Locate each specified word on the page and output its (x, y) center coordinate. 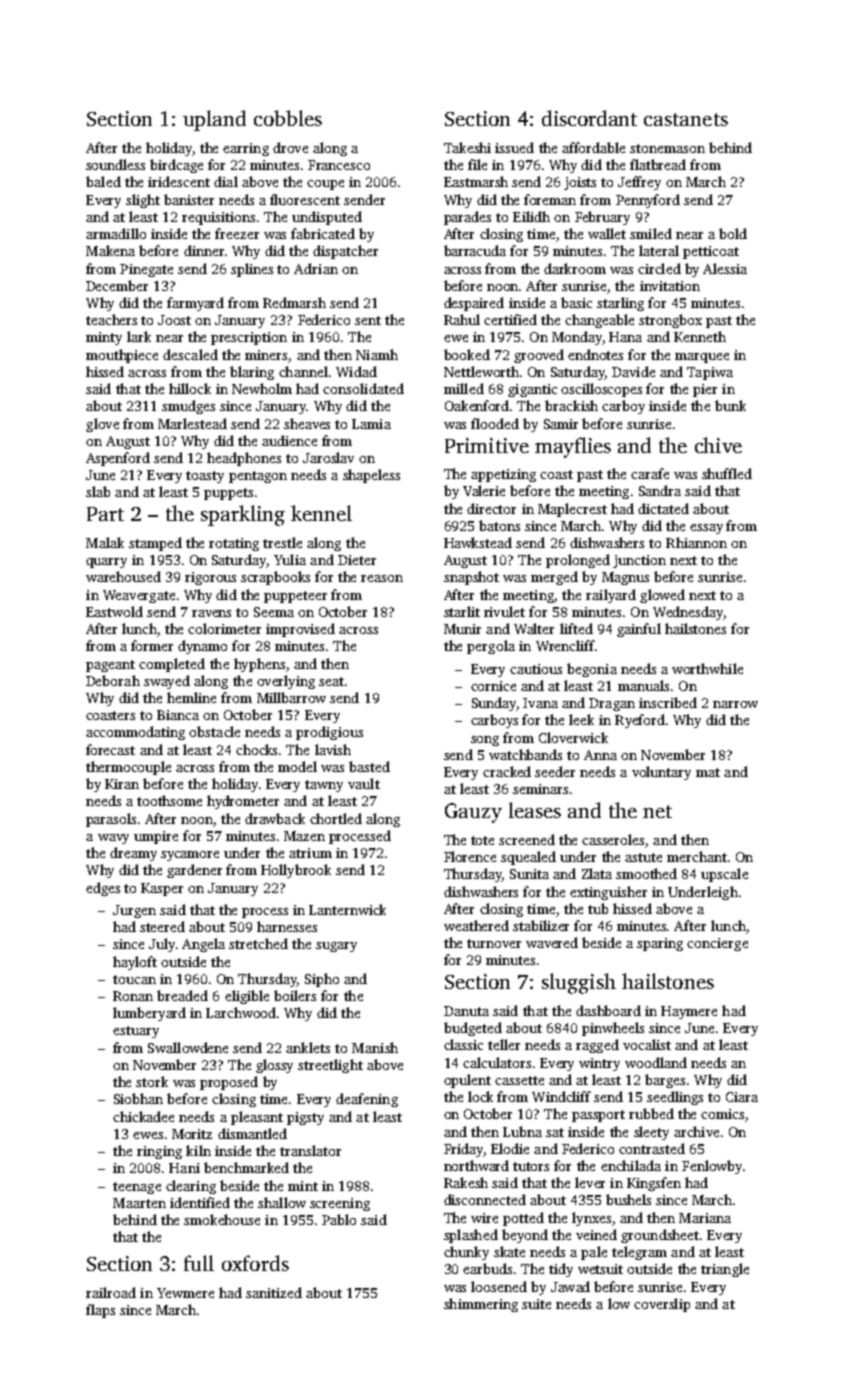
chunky (466, 1253)
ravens (211, 613)
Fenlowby (712, 1167)
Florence (470, 856)
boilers (295, 995)
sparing (660, 944)
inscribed (668, 702)
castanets (686, 119)
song (485, 741)
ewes (148, 1135)
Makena (110, 250)
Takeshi (467, 147)
